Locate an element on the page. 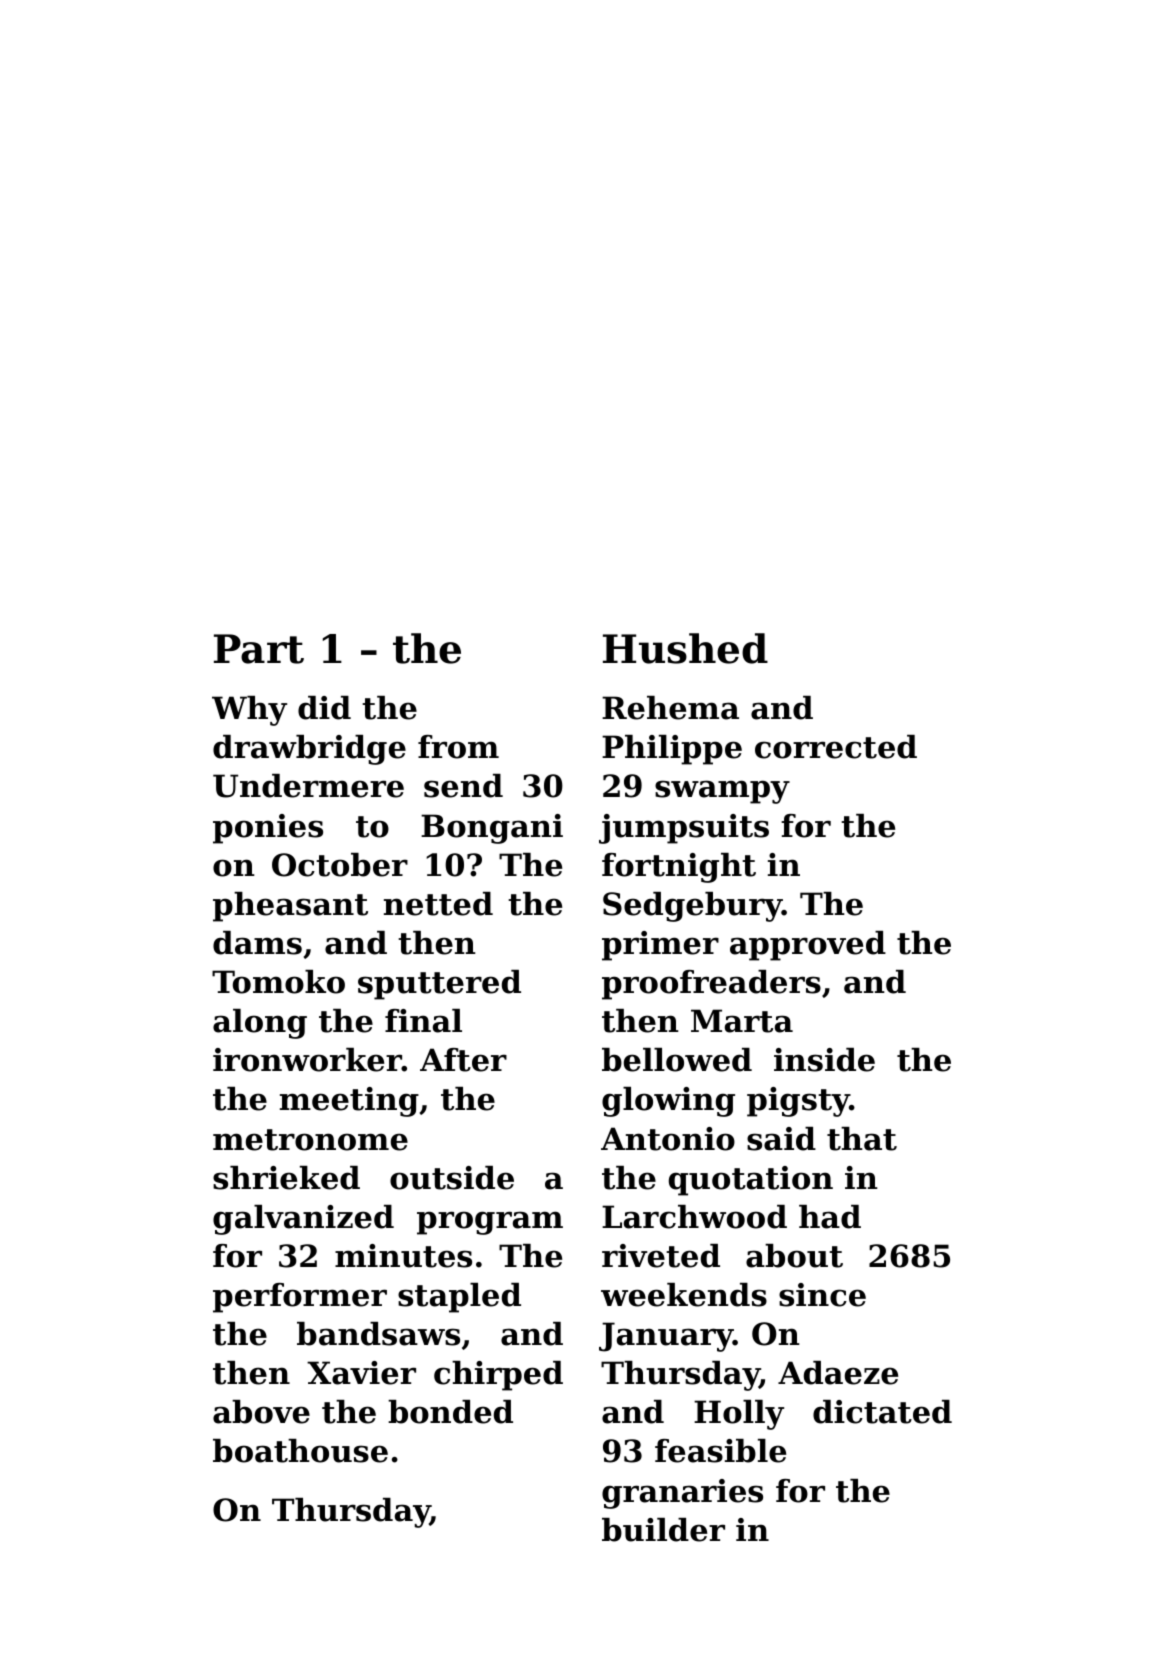  corrected is located at coordinates (836, 747).
